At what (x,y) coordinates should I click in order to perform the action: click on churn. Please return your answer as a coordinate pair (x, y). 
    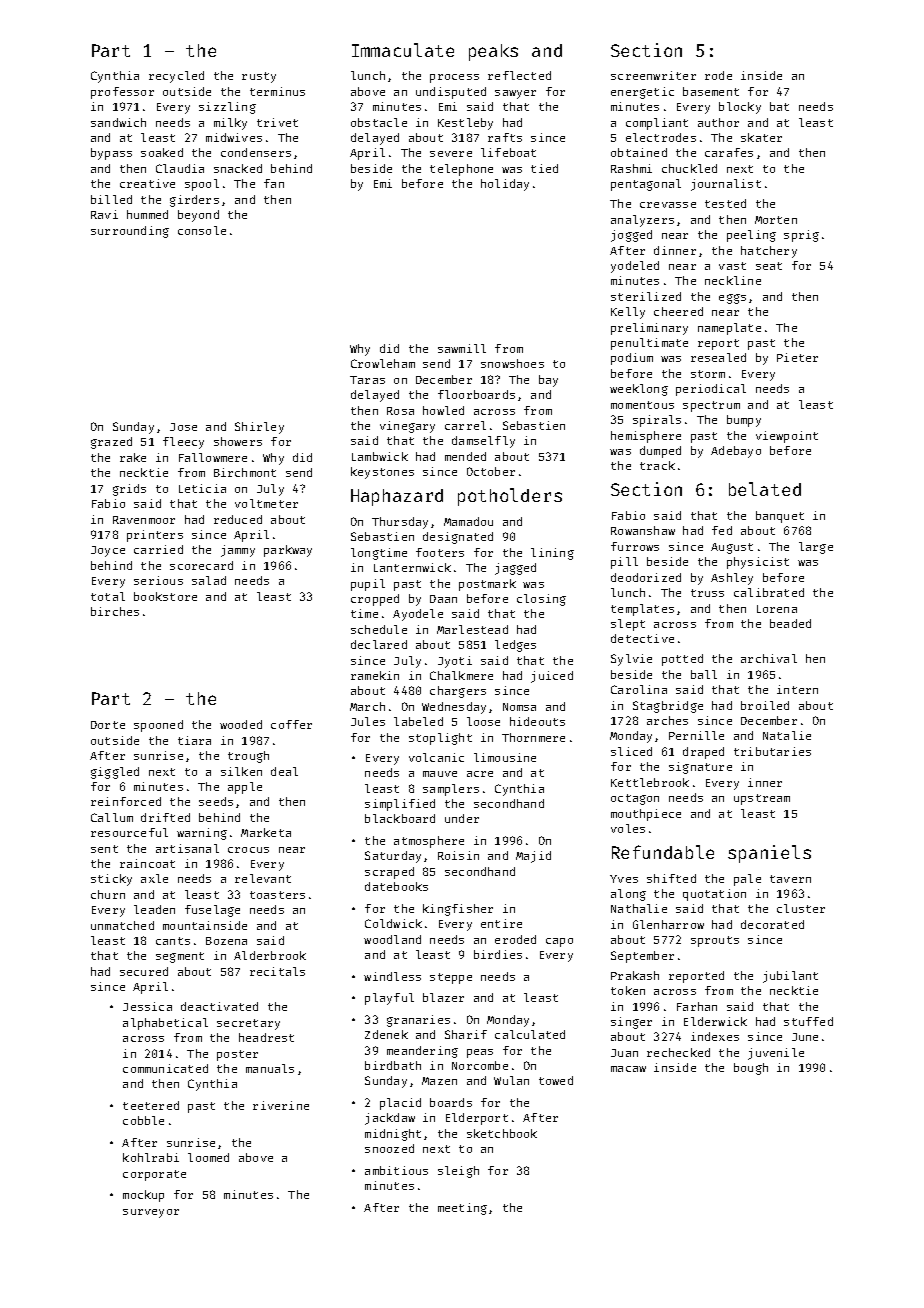
    Looking at the image, I should click on (108, 894).
